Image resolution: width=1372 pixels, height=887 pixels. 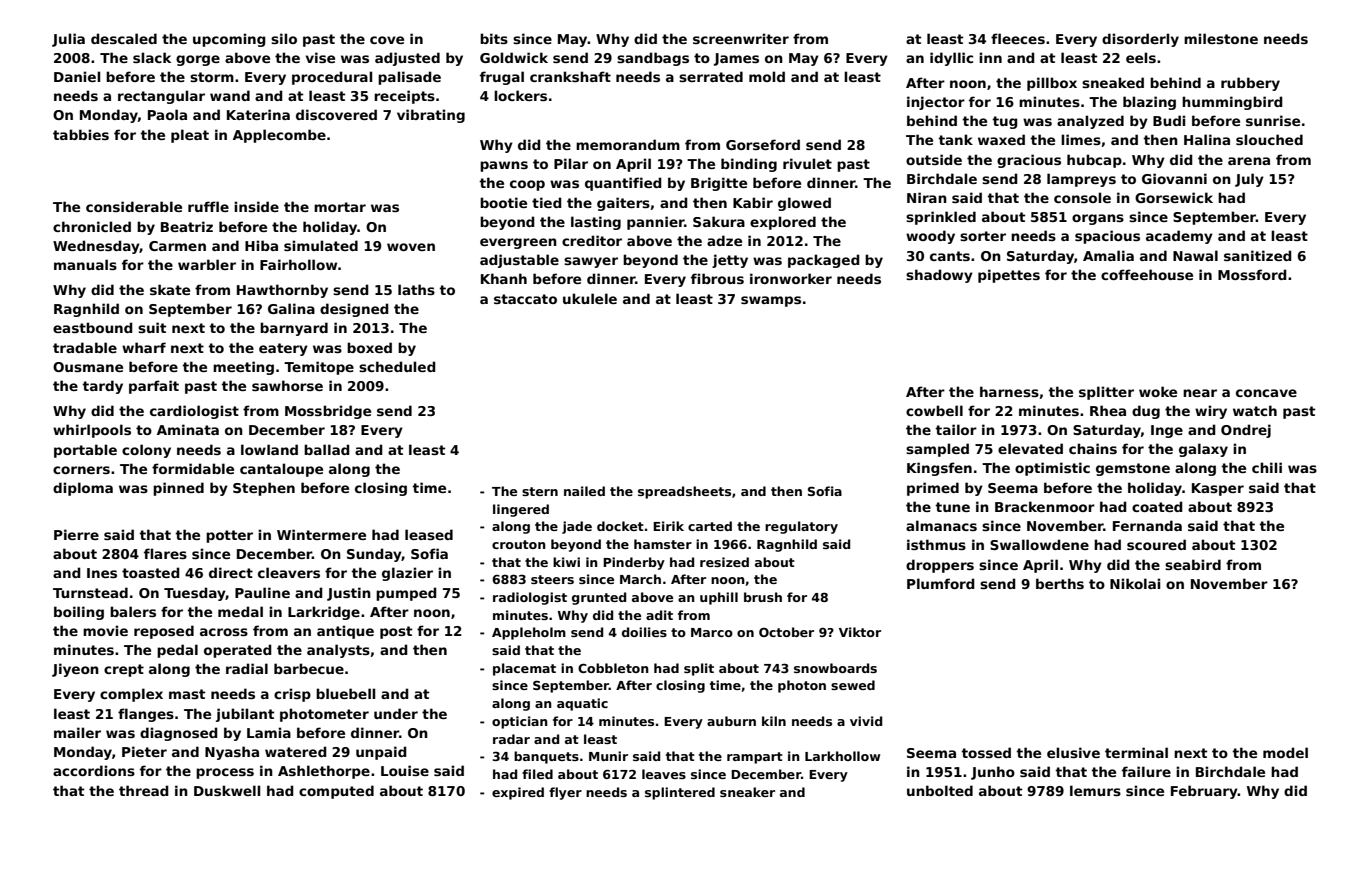 I want to click on sorter, so click(x=983, y=236).
